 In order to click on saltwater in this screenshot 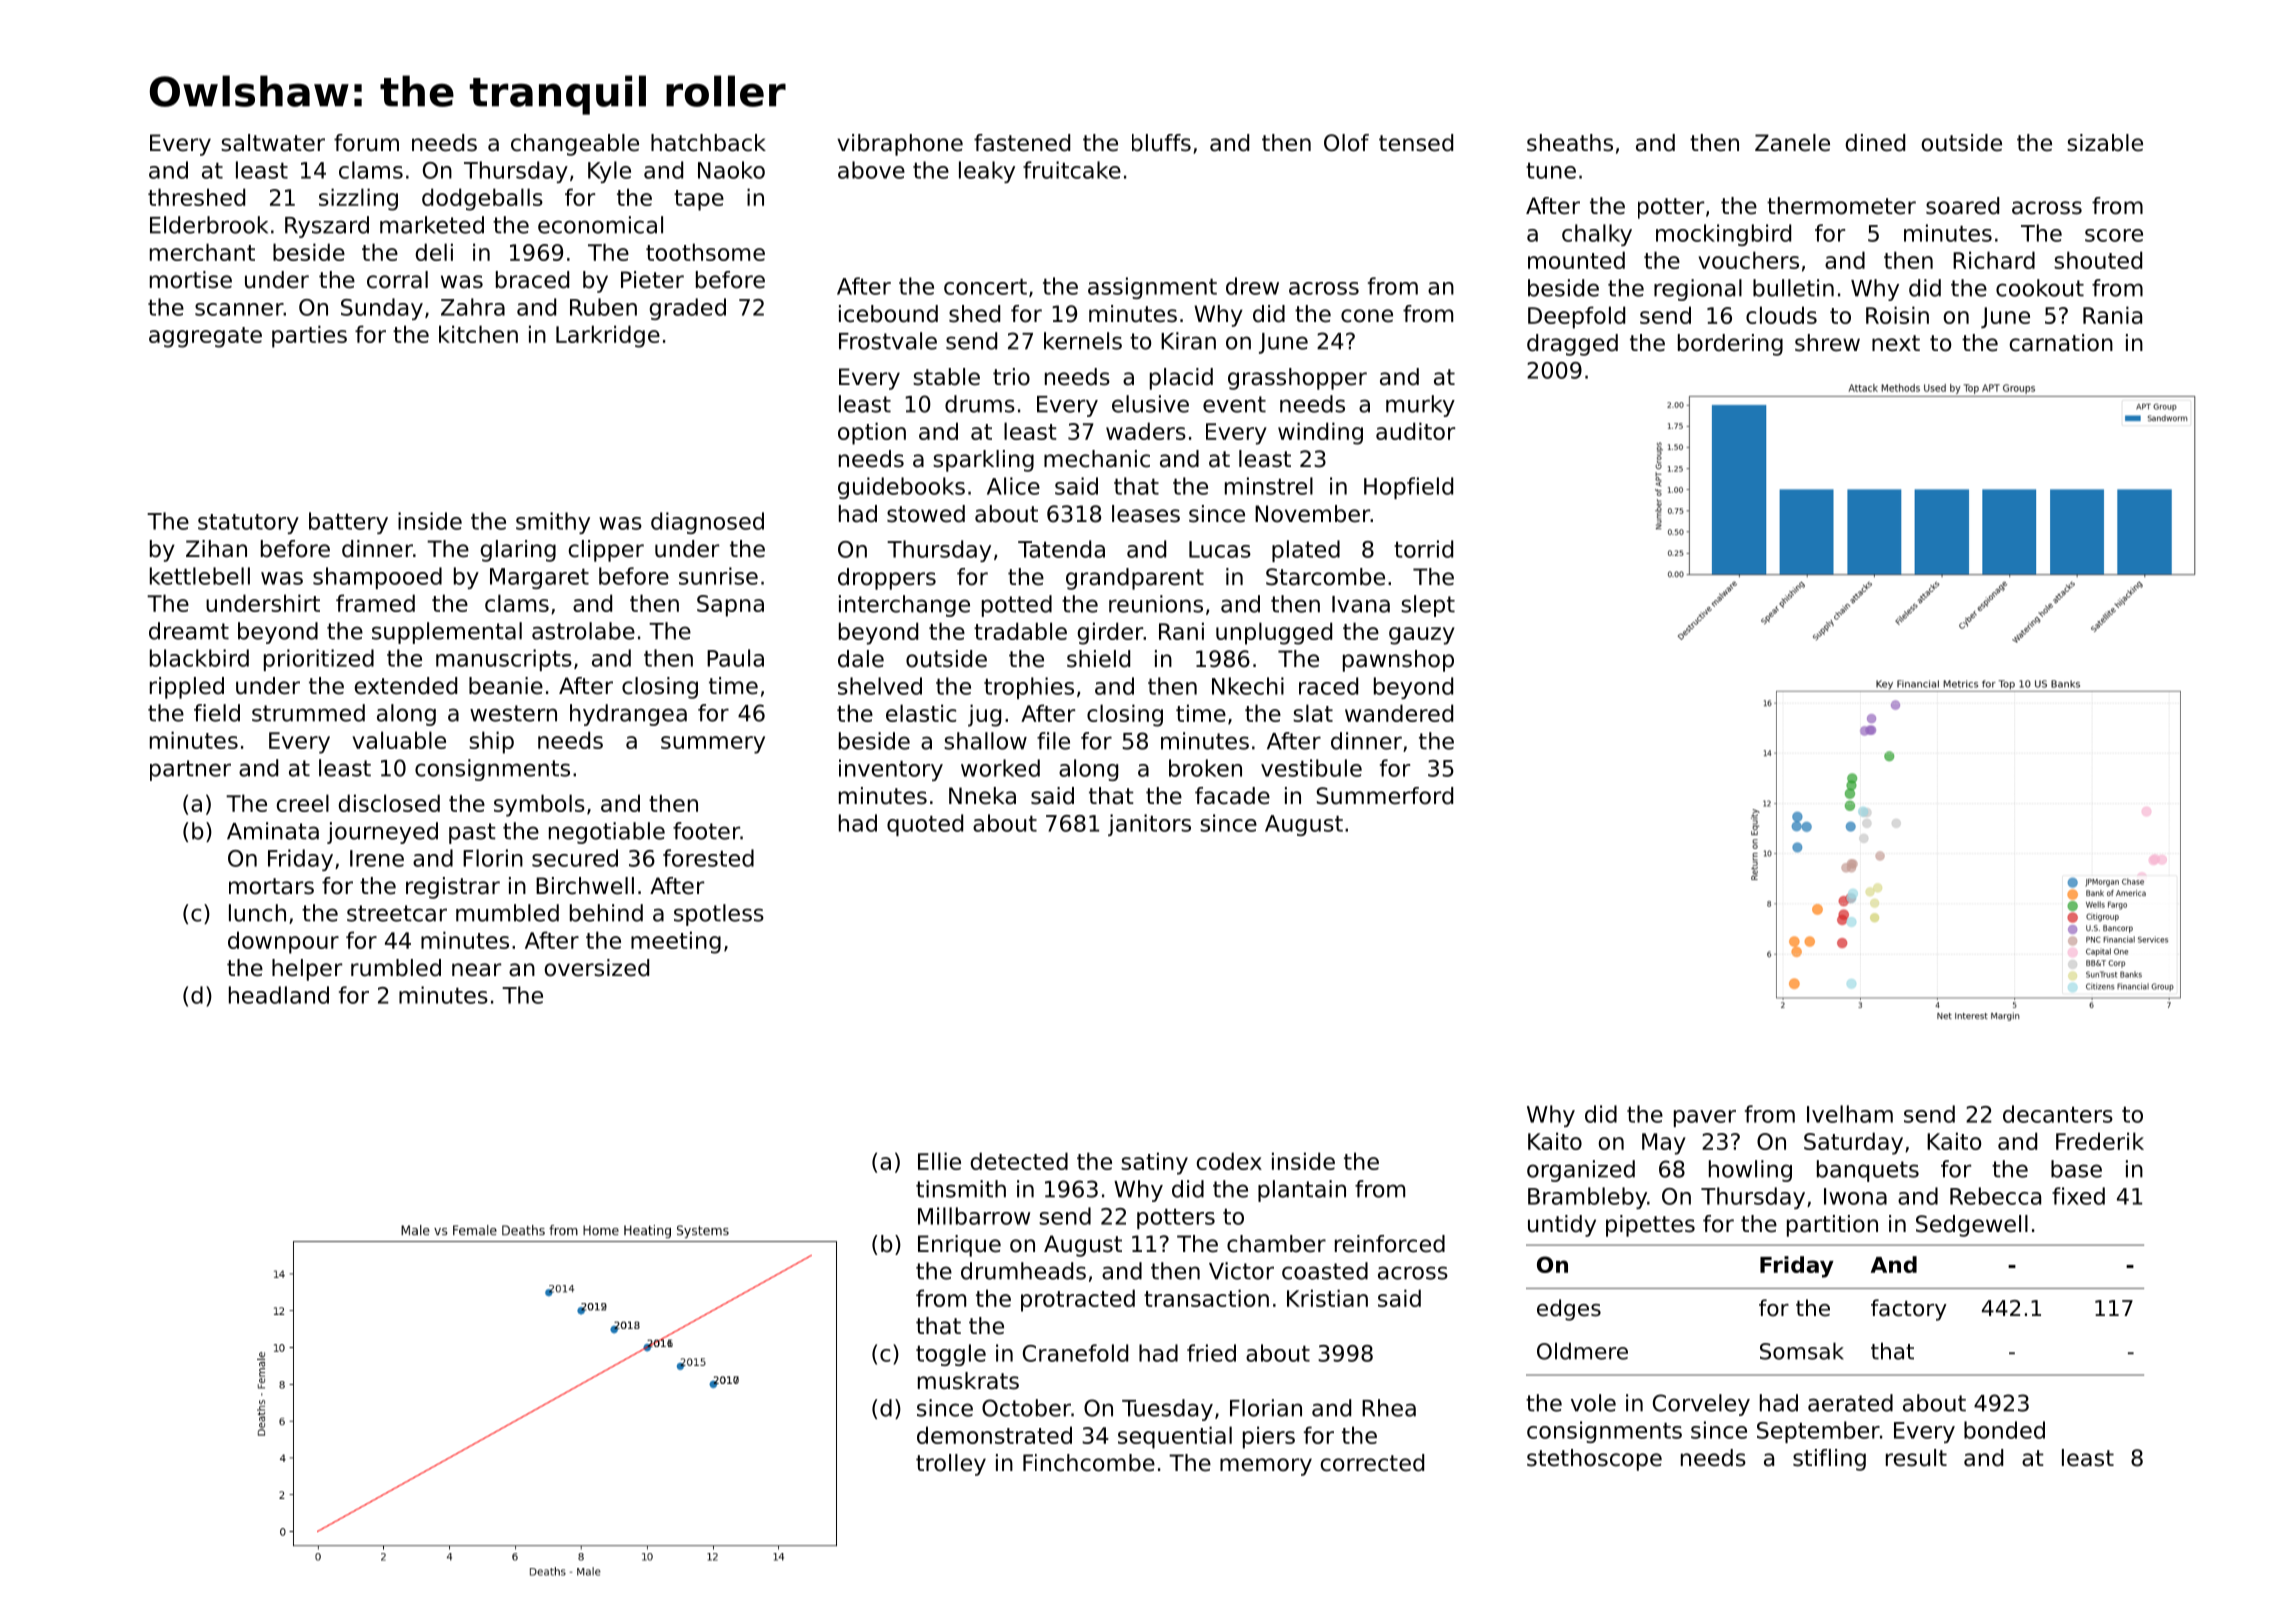, I will do `click(273, 143)`.
